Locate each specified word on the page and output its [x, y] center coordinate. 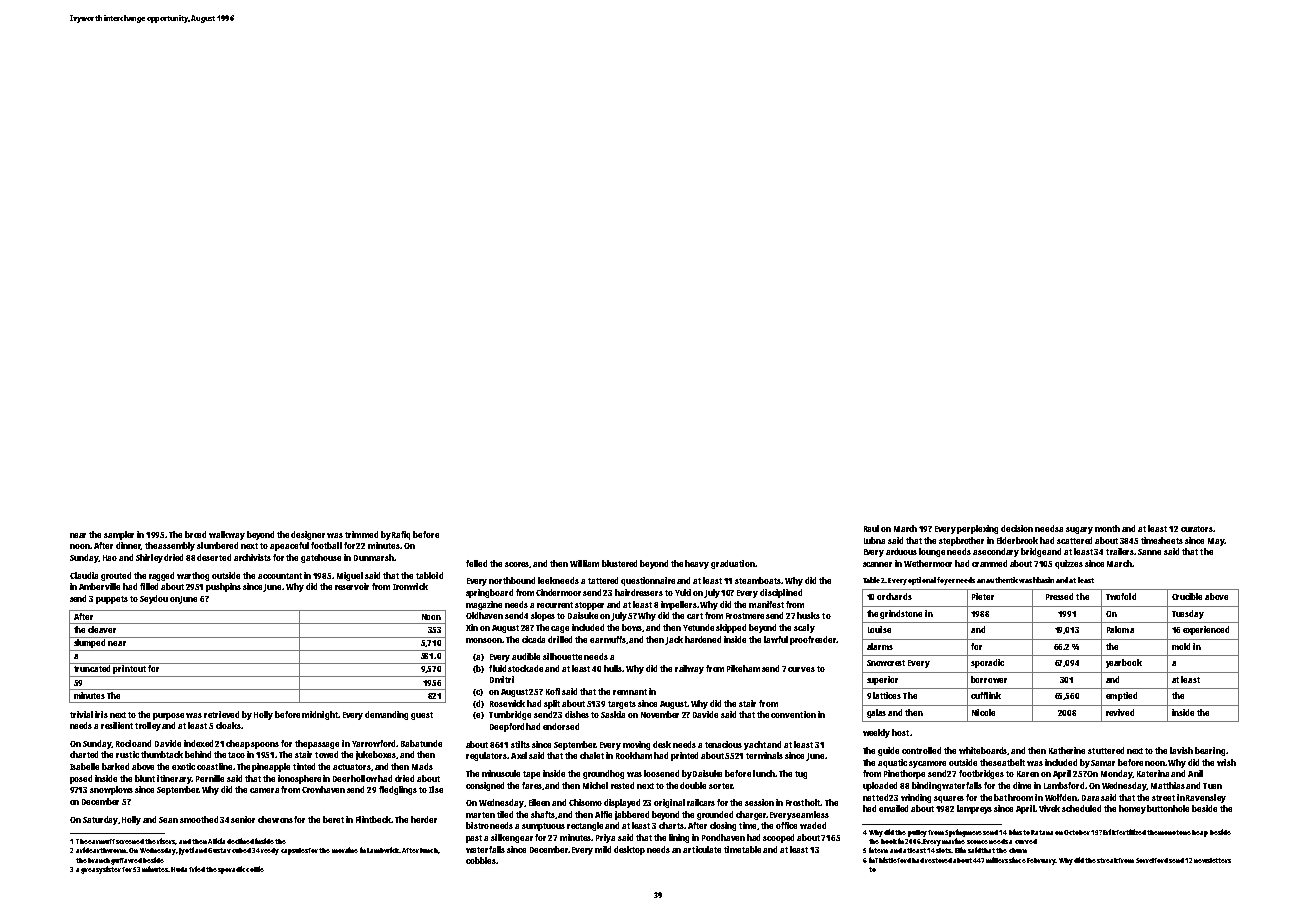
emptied [1121, 696]
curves [801, 669]
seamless [811, 814]
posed [81, 779]
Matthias [1168, 785]
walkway [227, 535]
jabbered [632, 815]
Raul [871, 528]
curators [1197, 529]
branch [99, 860]
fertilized [1131, 832]
